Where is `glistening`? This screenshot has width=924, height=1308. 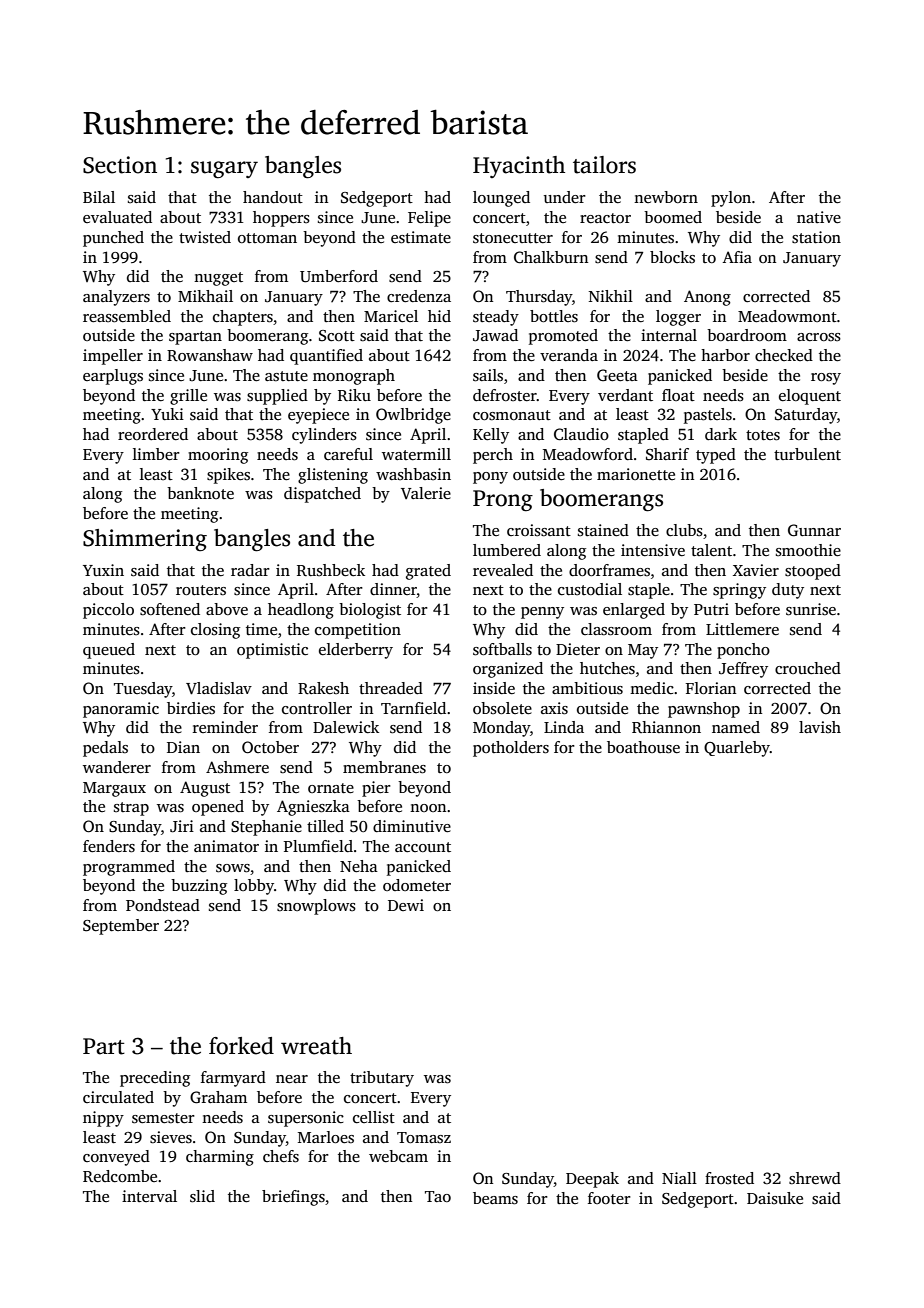
glistening is located at coordinates (333, 476).
